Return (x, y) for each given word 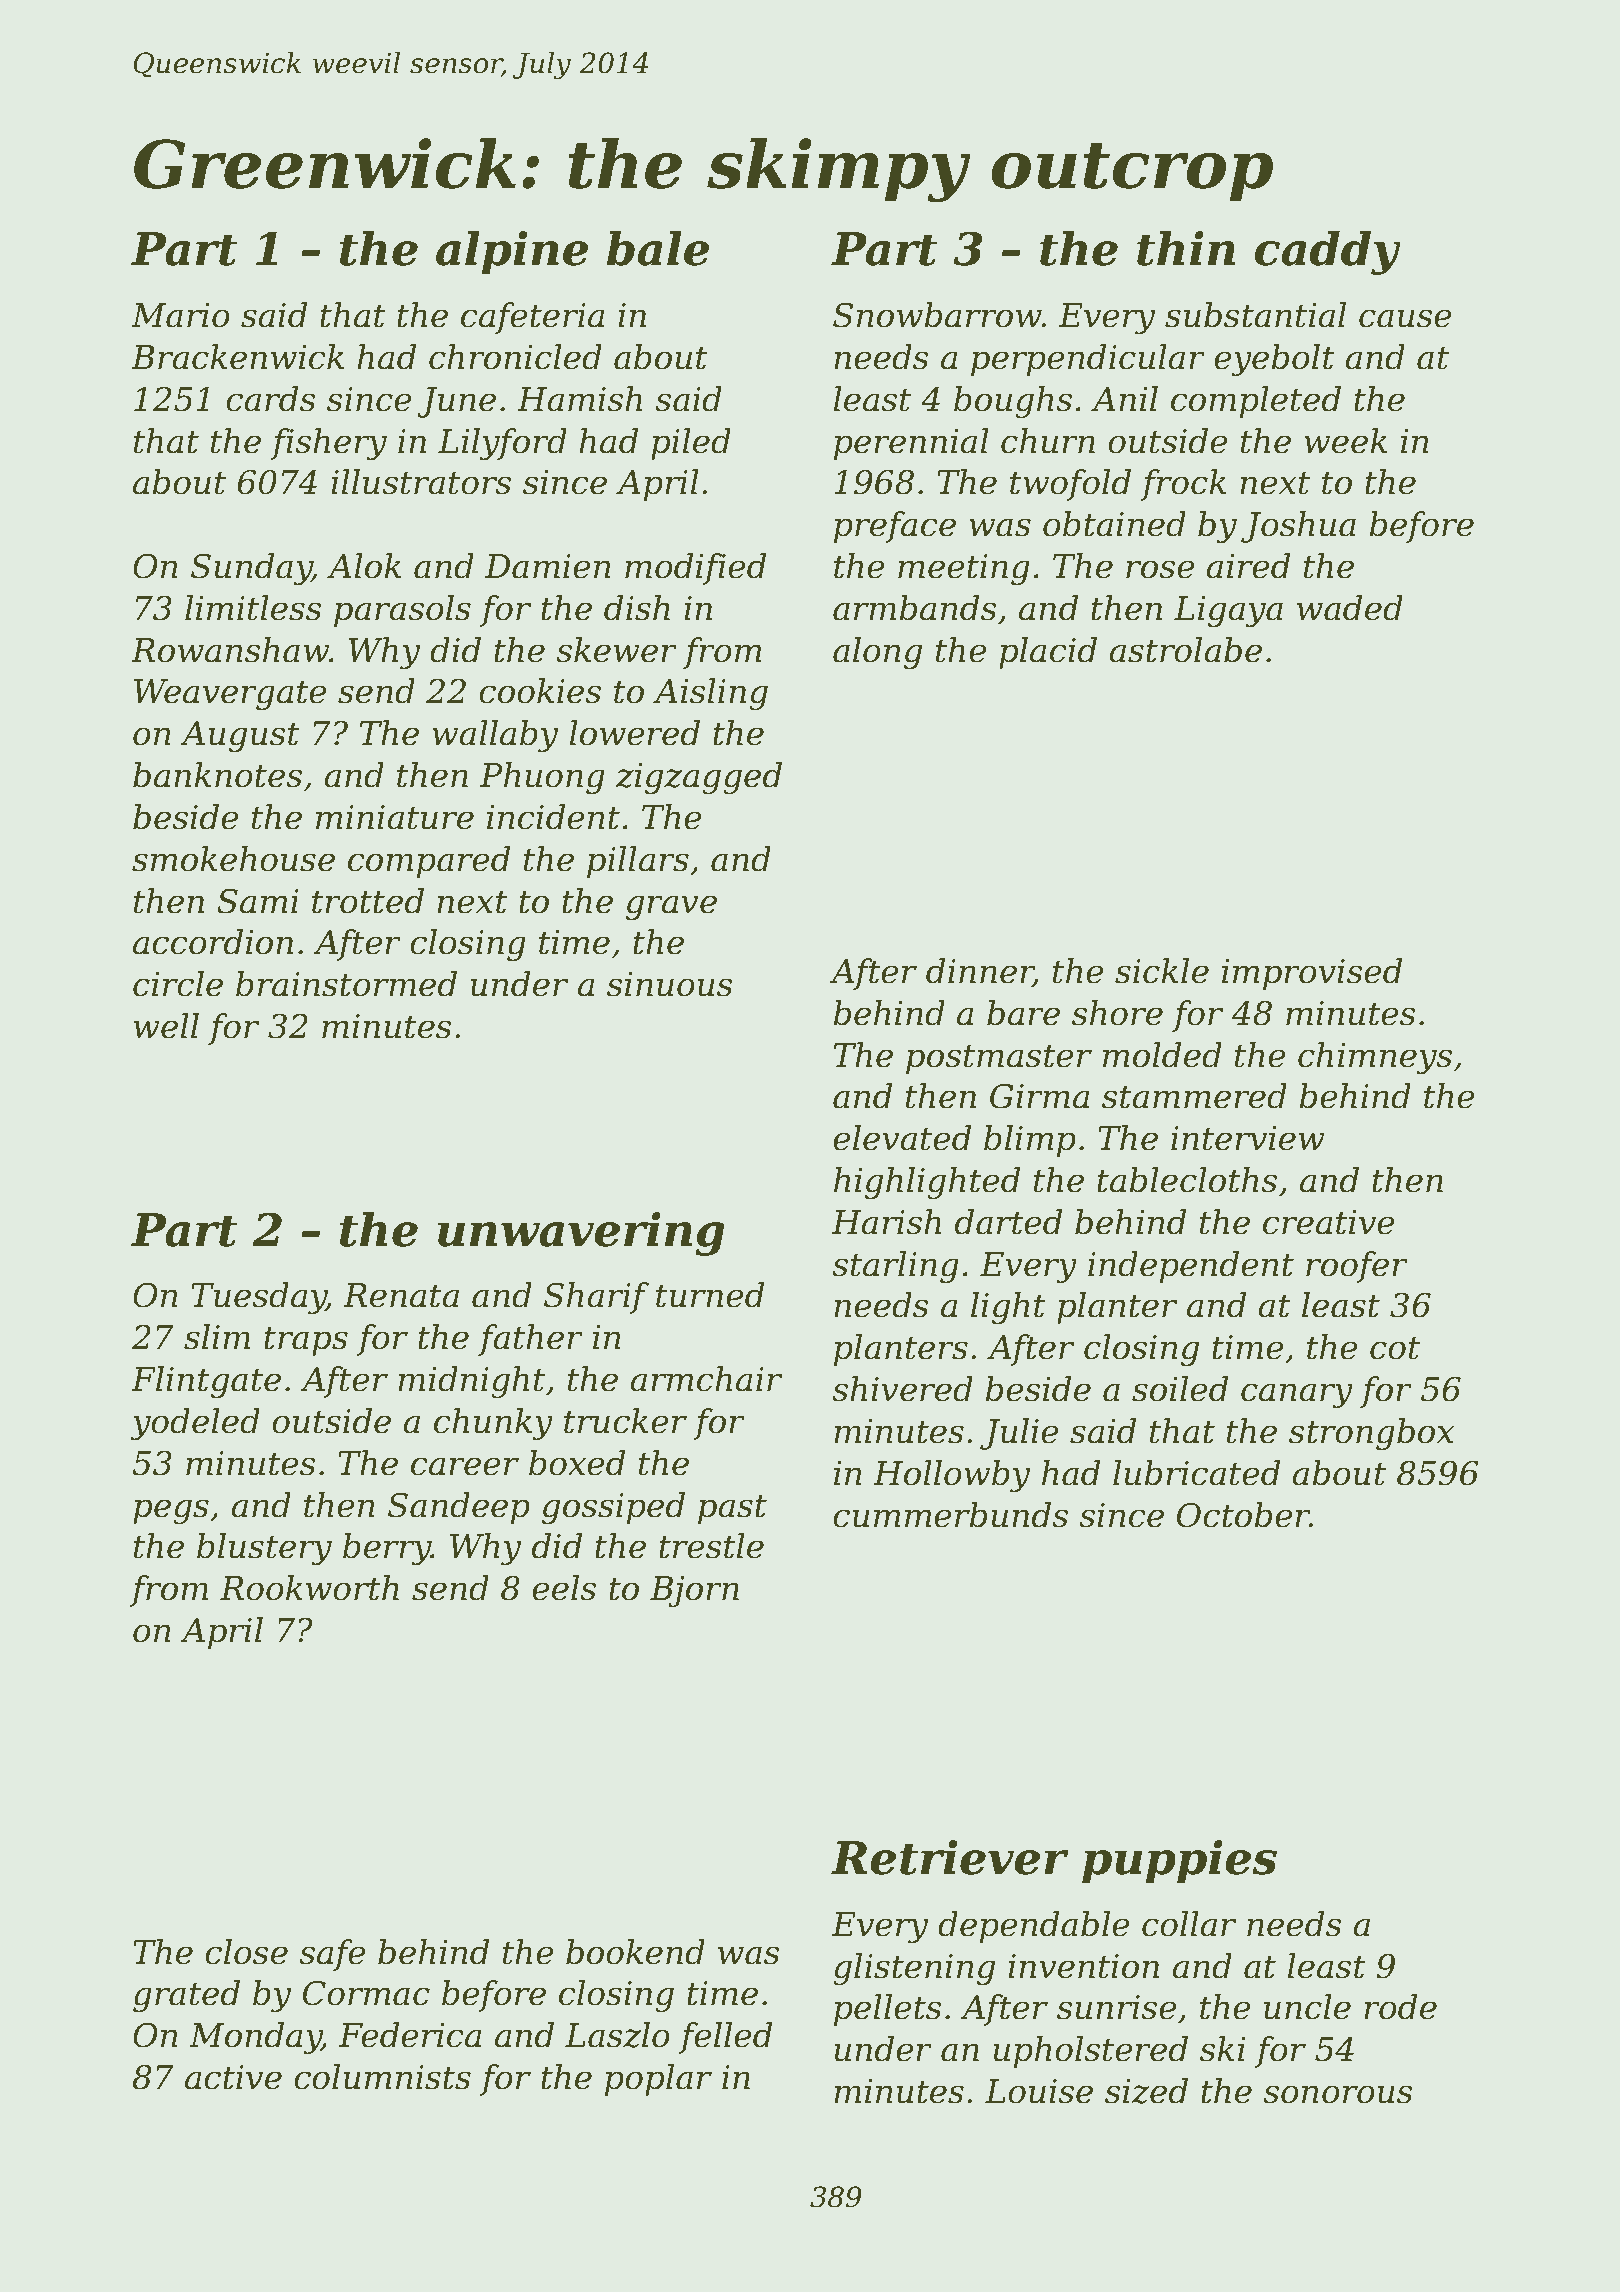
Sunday (251, 569)
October (1243, 1515)
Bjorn (694, 1592)
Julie (1019, 1434)
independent (1191, 1267)
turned (710, 1295)
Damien (548, 566)
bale (658, 248)
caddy (1327, 253)
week (1345, 441)
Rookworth (309, 1588)
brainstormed (346, 984)
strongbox (1371, 1434)
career (465, 1466)
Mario (180, 315)
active (233, 2077)
